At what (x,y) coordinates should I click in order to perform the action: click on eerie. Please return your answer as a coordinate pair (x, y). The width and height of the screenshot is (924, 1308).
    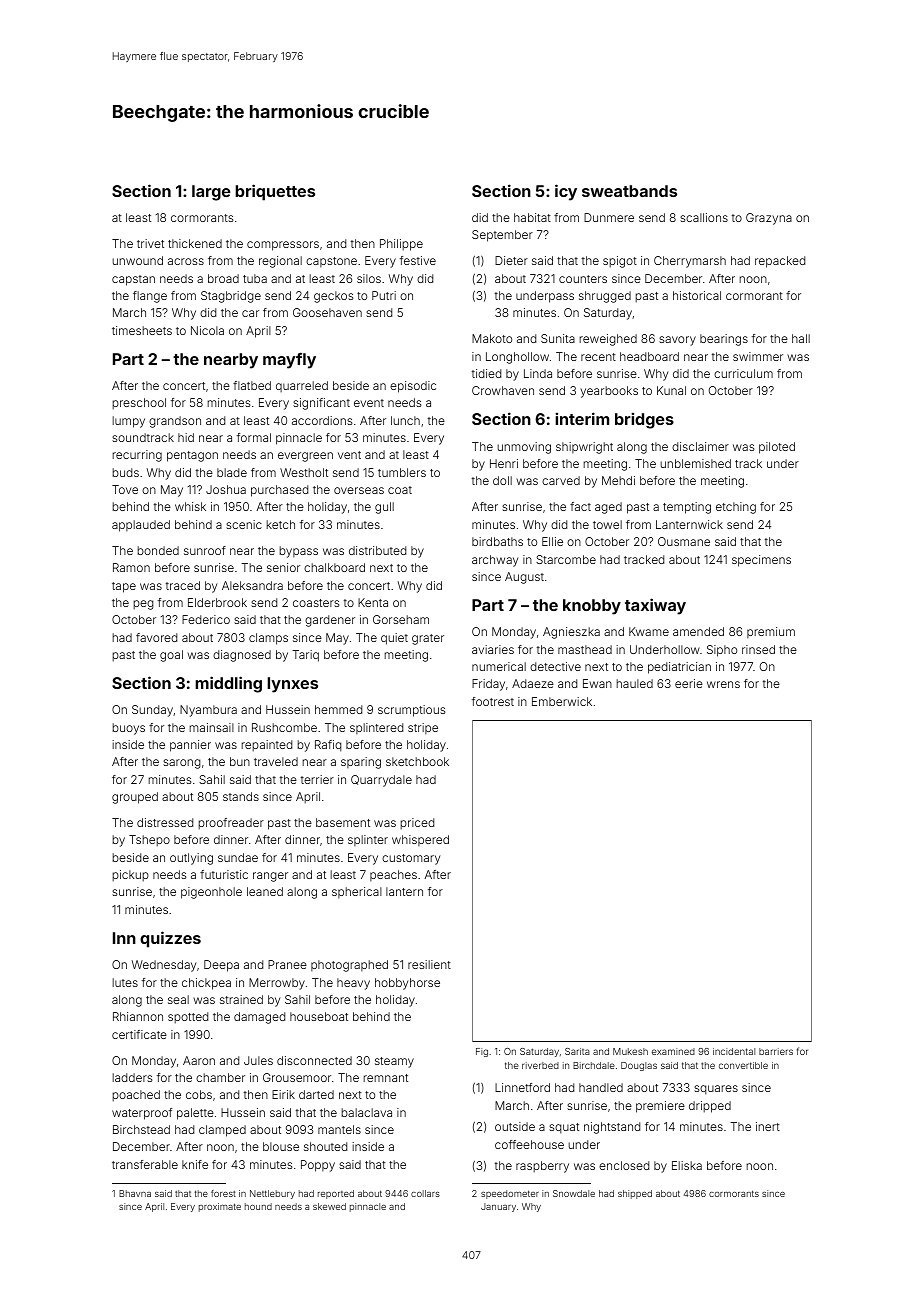
    Looking at the image, I should click on (689, 683).
